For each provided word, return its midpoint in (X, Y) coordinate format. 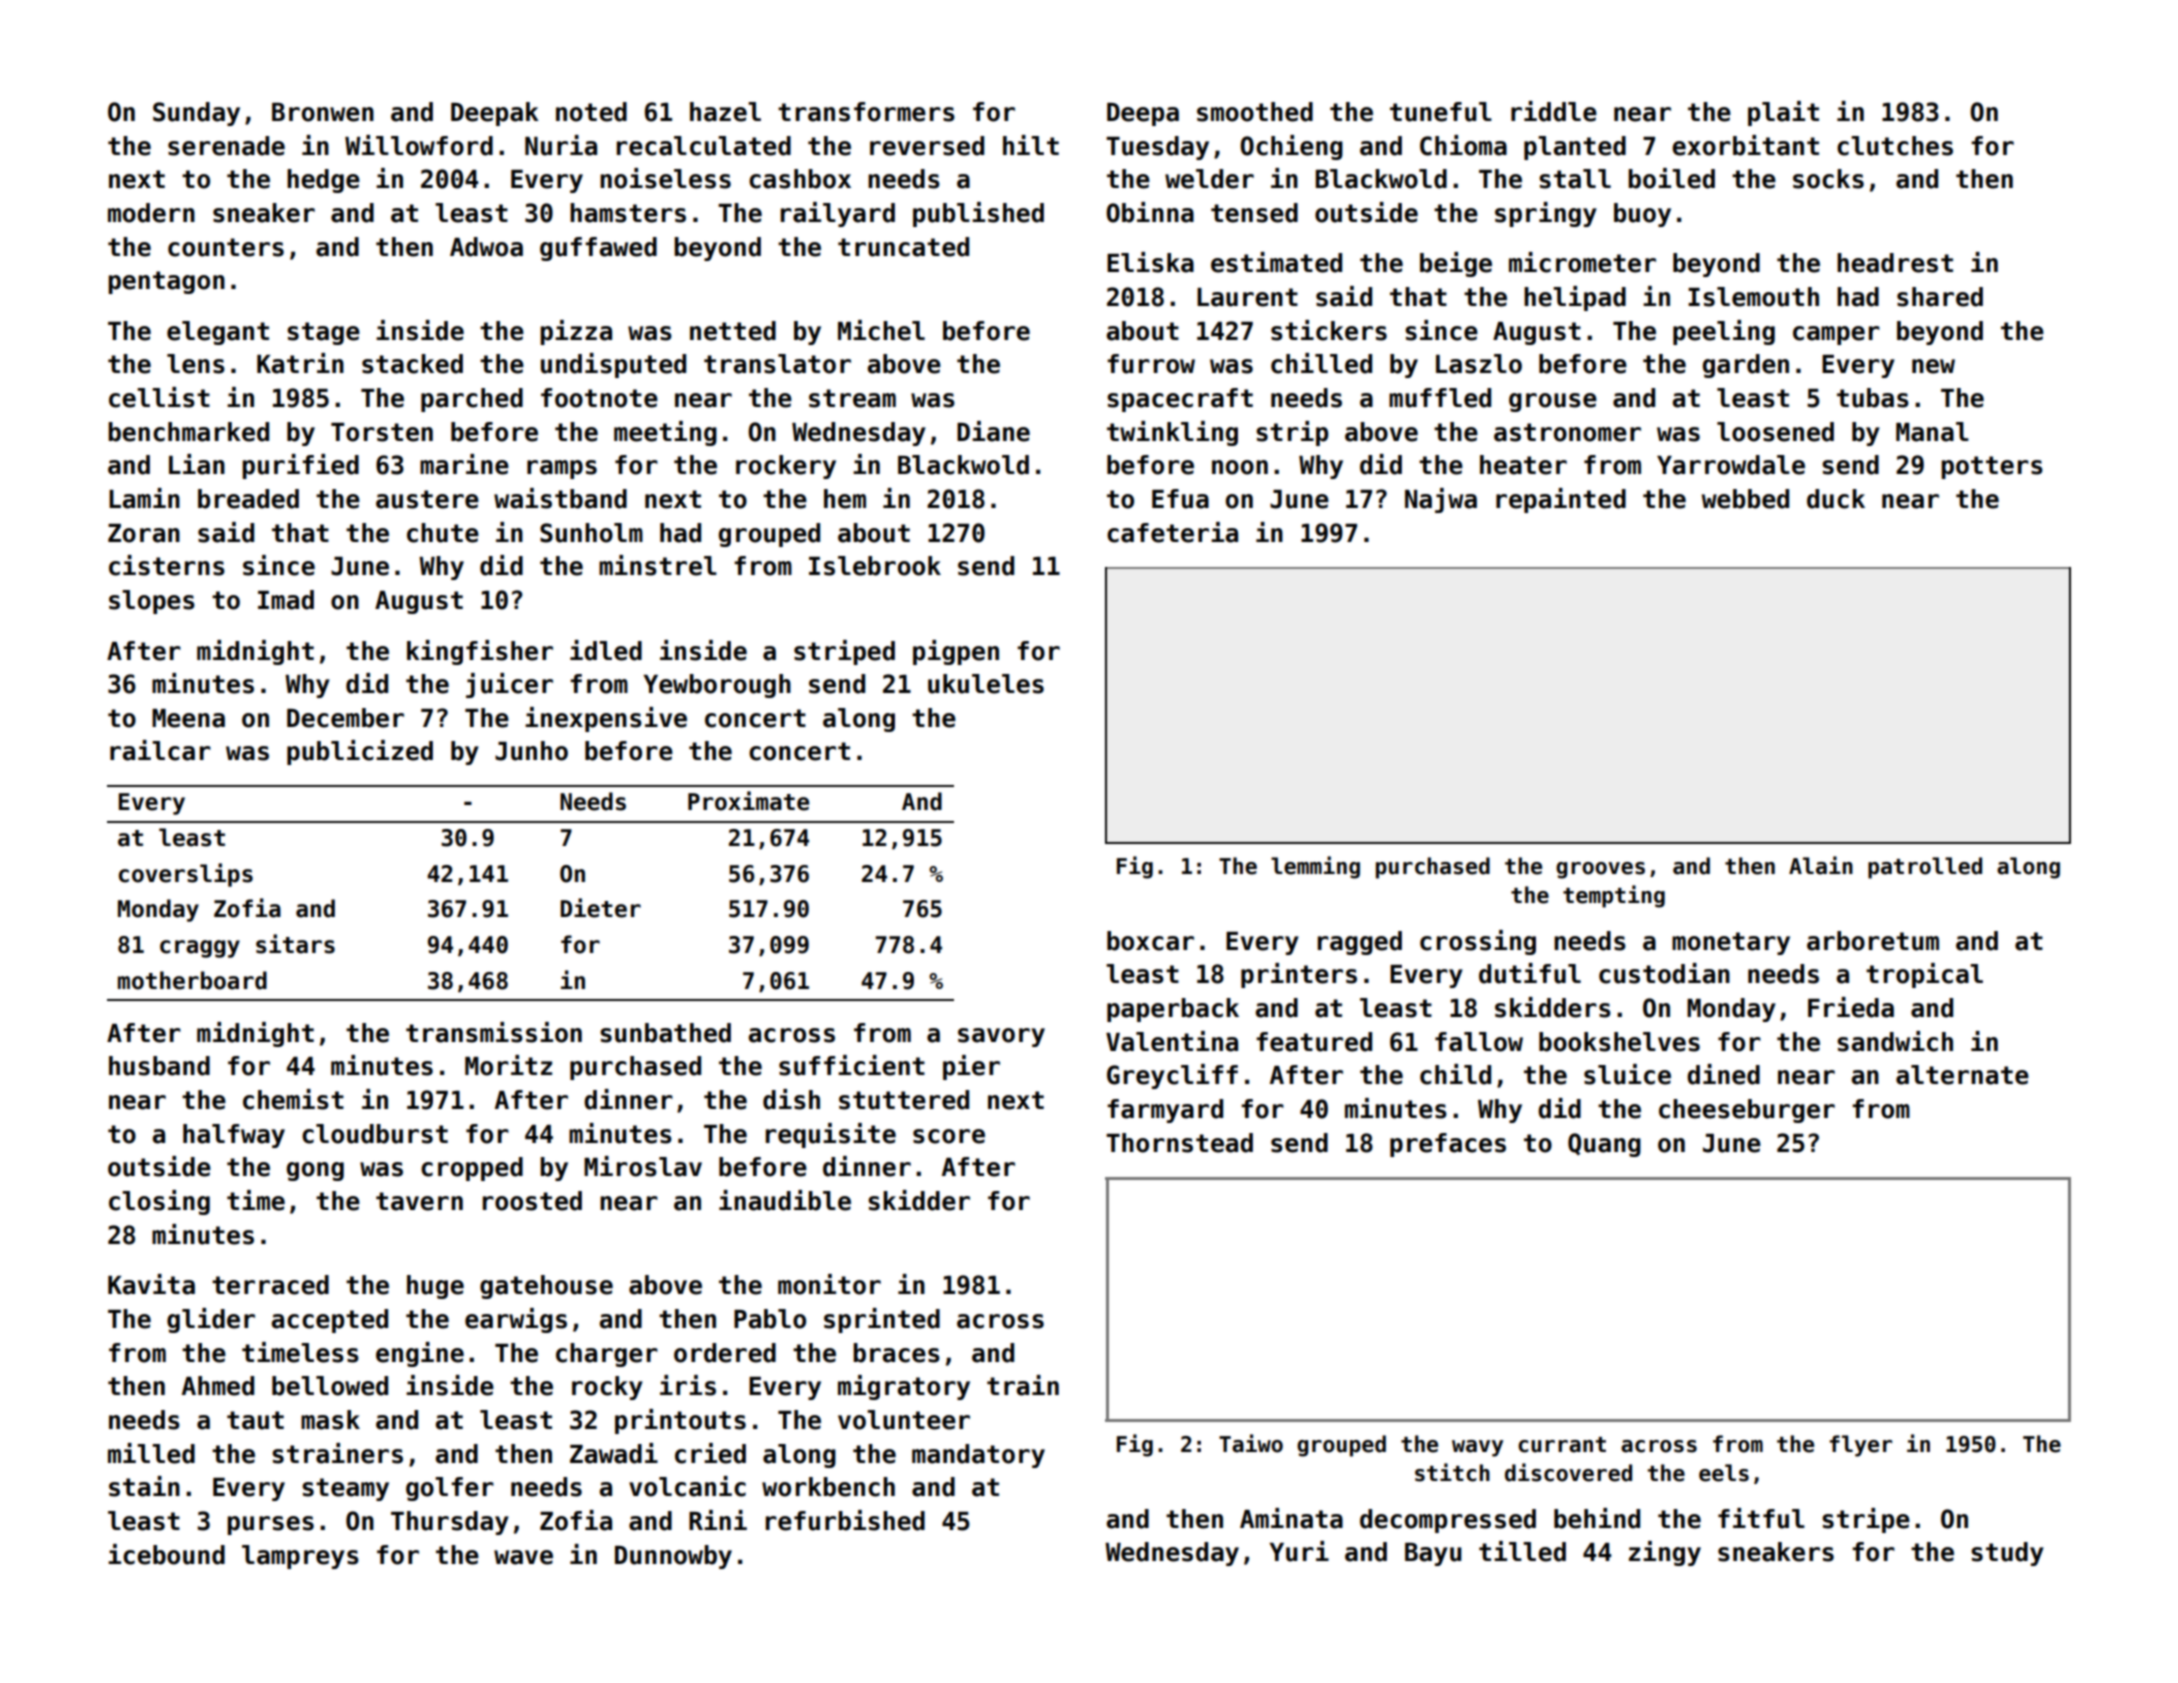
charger (607, 1355)
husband (159, 1066)
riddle (1554, 111)
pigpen (956, 652)
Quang (1604, 1145)
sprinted (882, 1320)
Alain (1821, 865)
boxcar (1150, 941)
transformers (866, 112)
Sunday (196, 114)
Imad (286, 600)
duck (1836, 499)
